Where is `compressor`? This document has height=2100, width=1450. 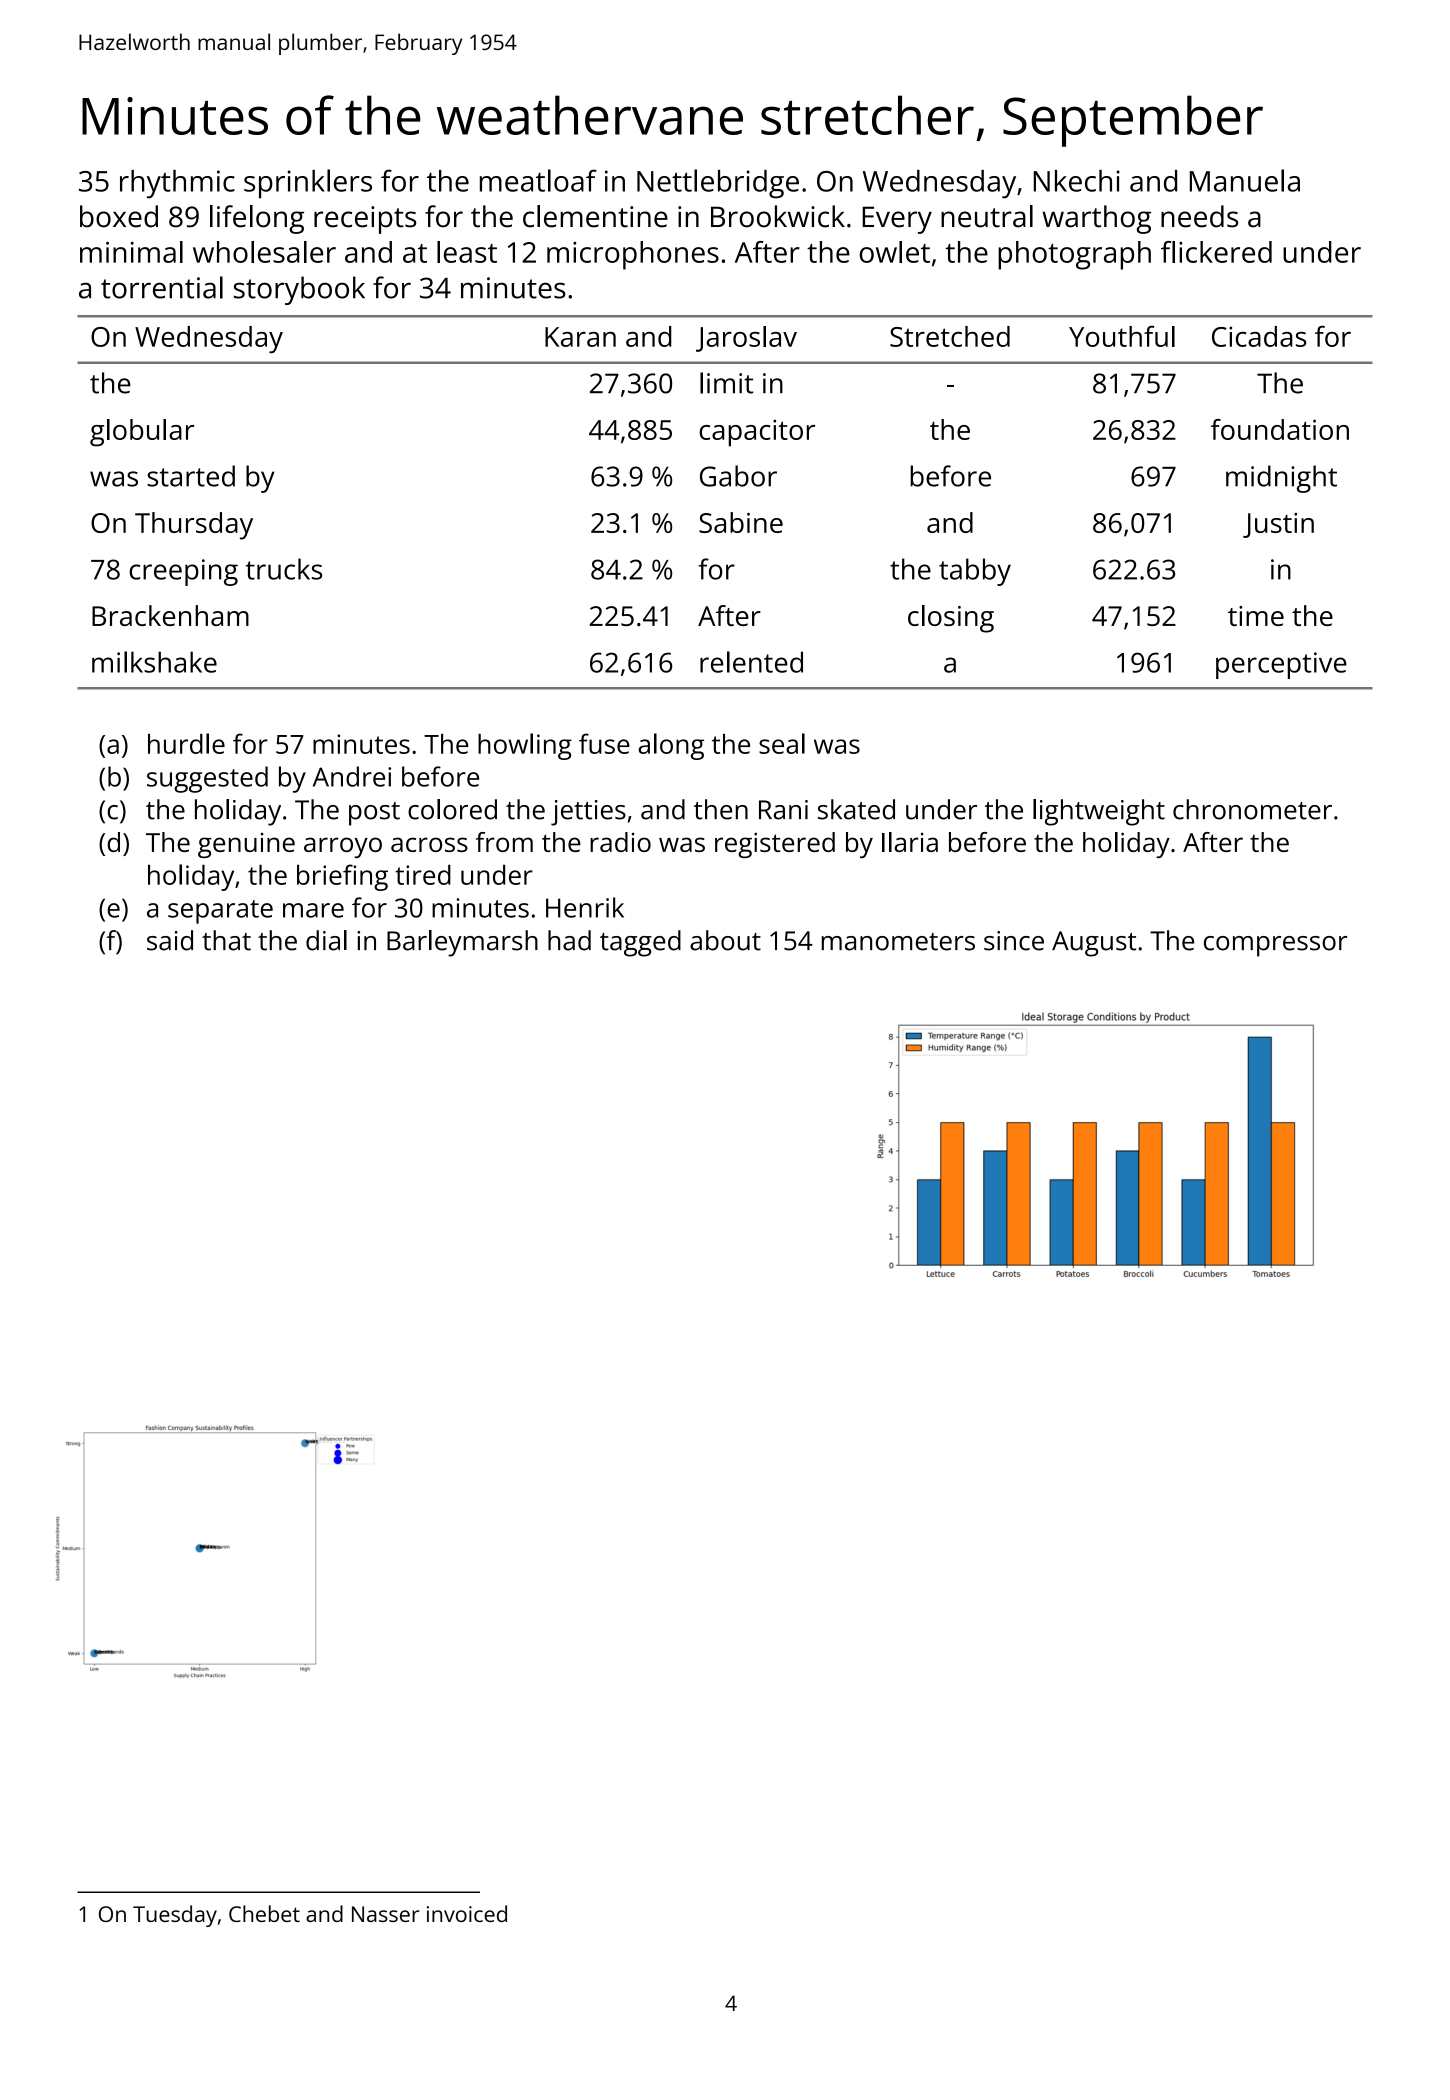 compressor is located at coordinates (1275, 946).
